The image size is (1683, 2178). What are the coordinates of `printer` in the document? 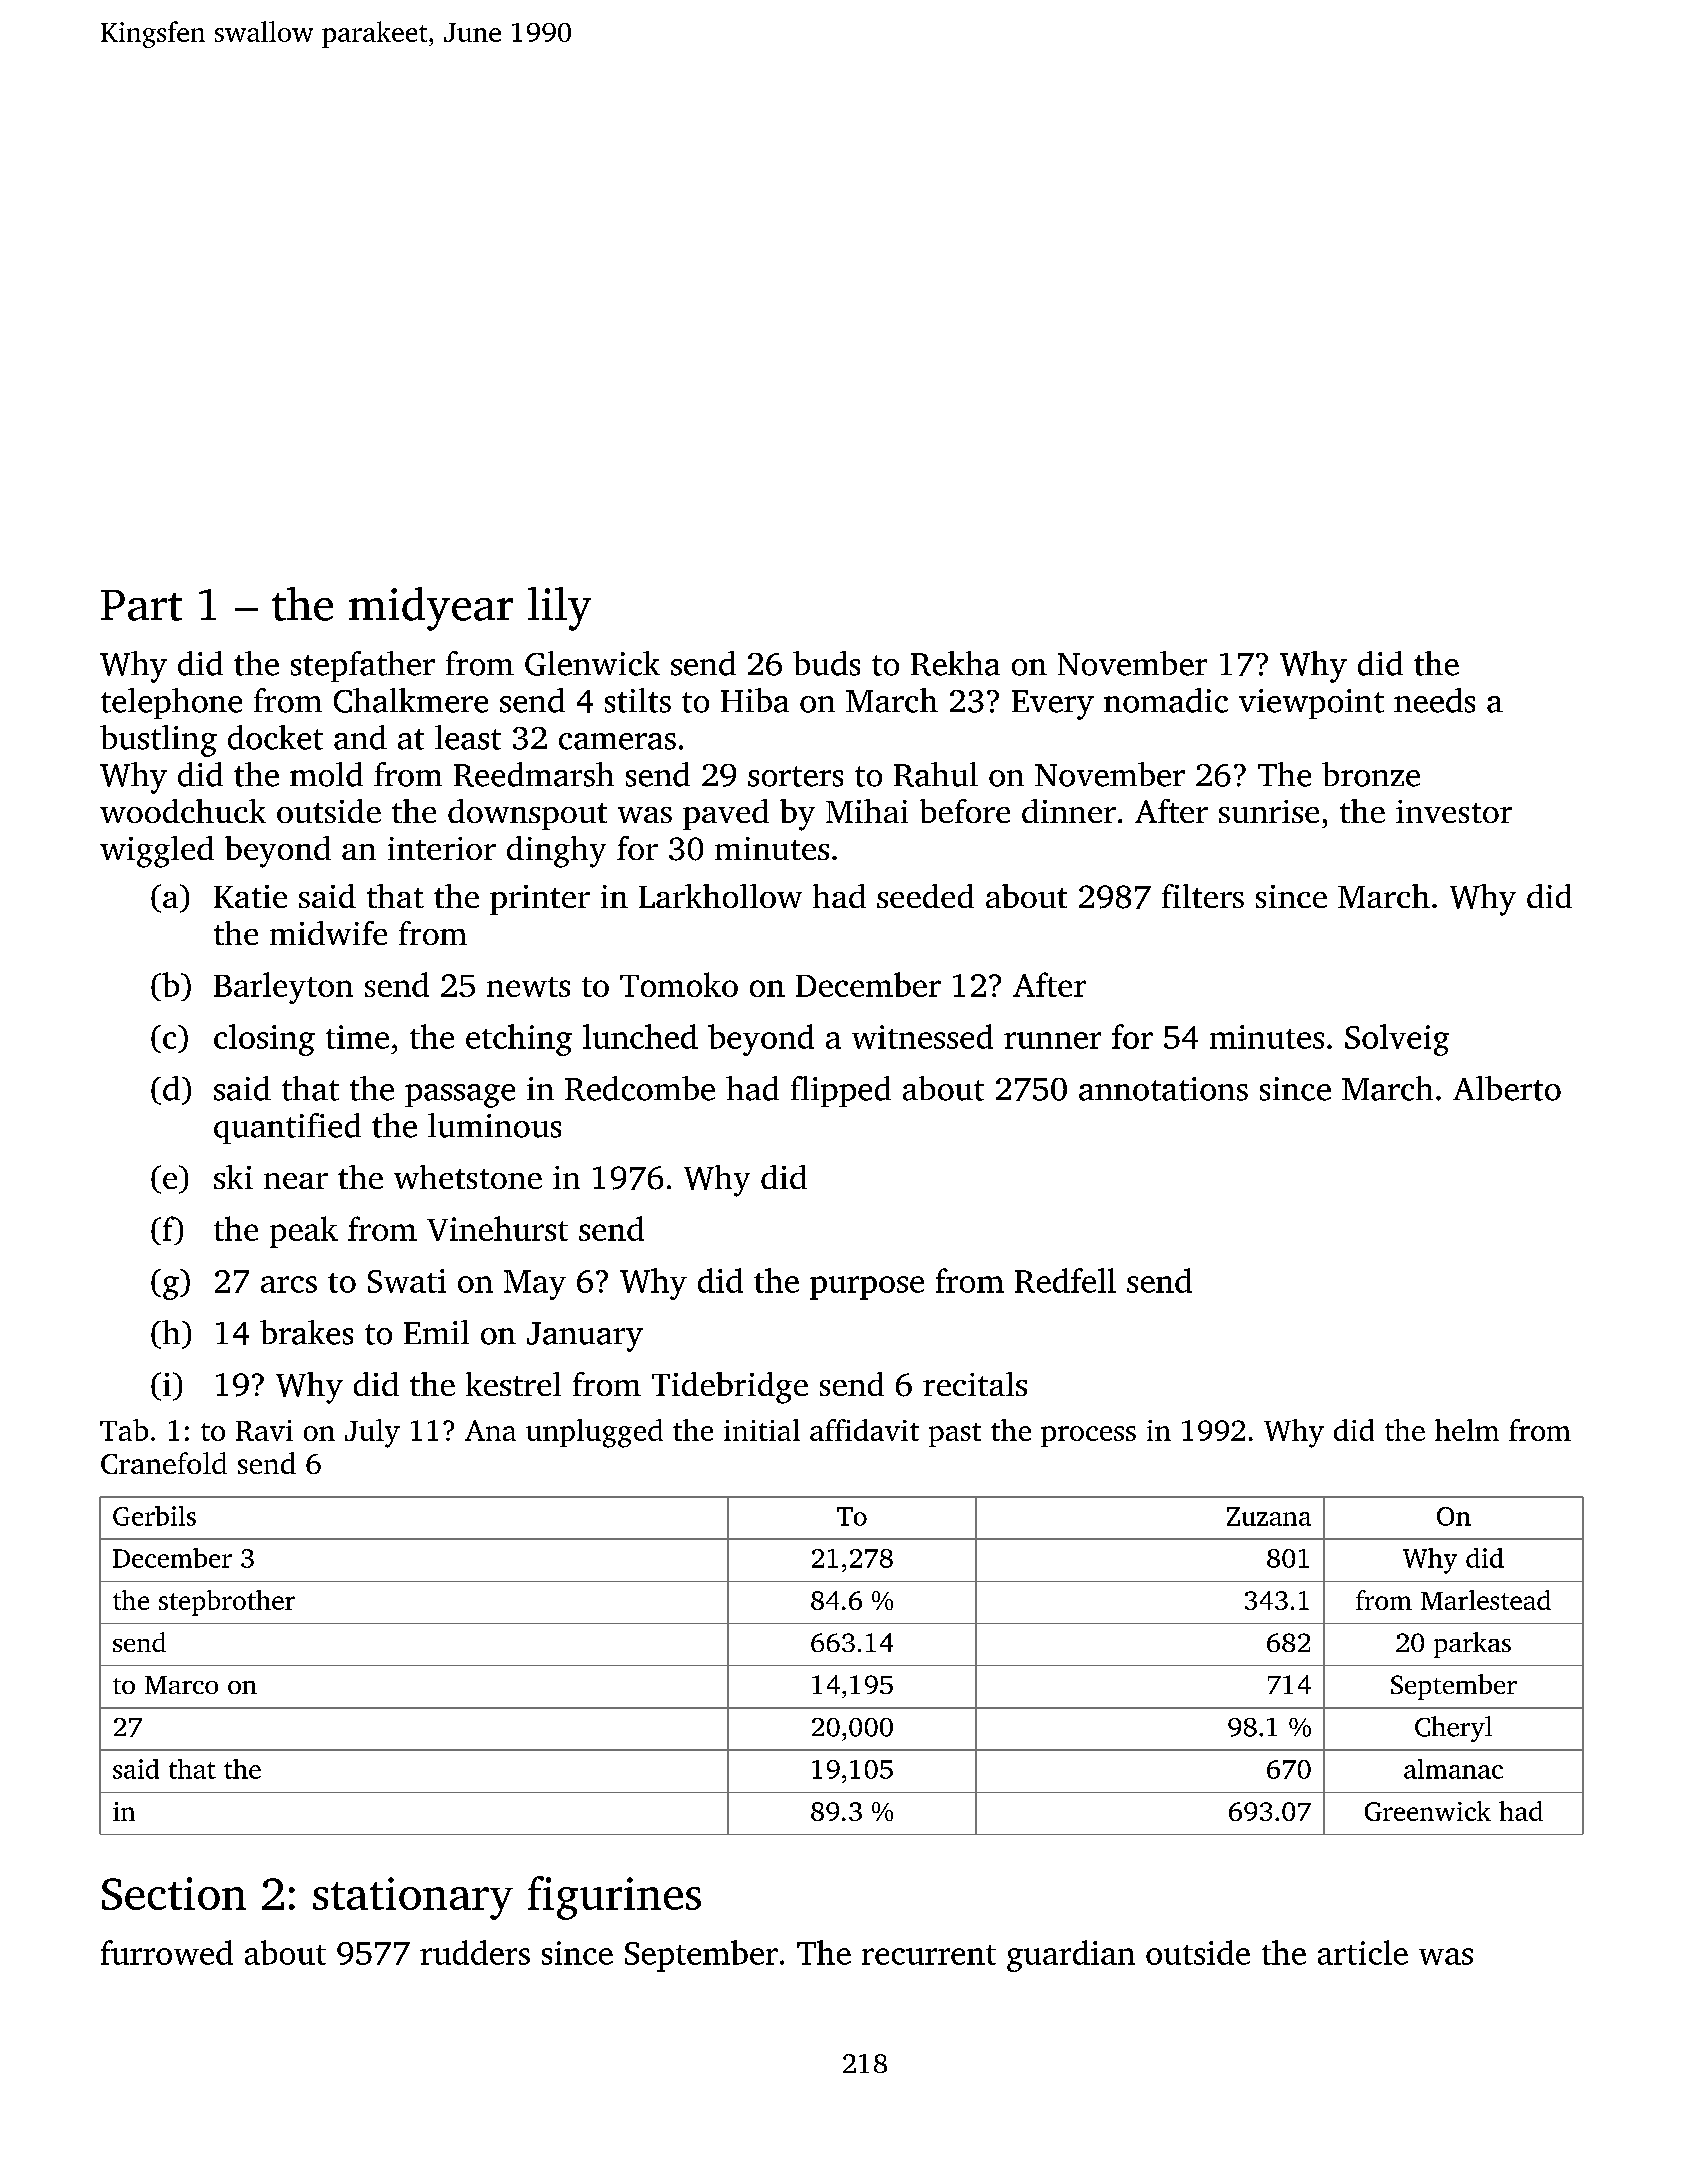 It's located at (540, 900).
